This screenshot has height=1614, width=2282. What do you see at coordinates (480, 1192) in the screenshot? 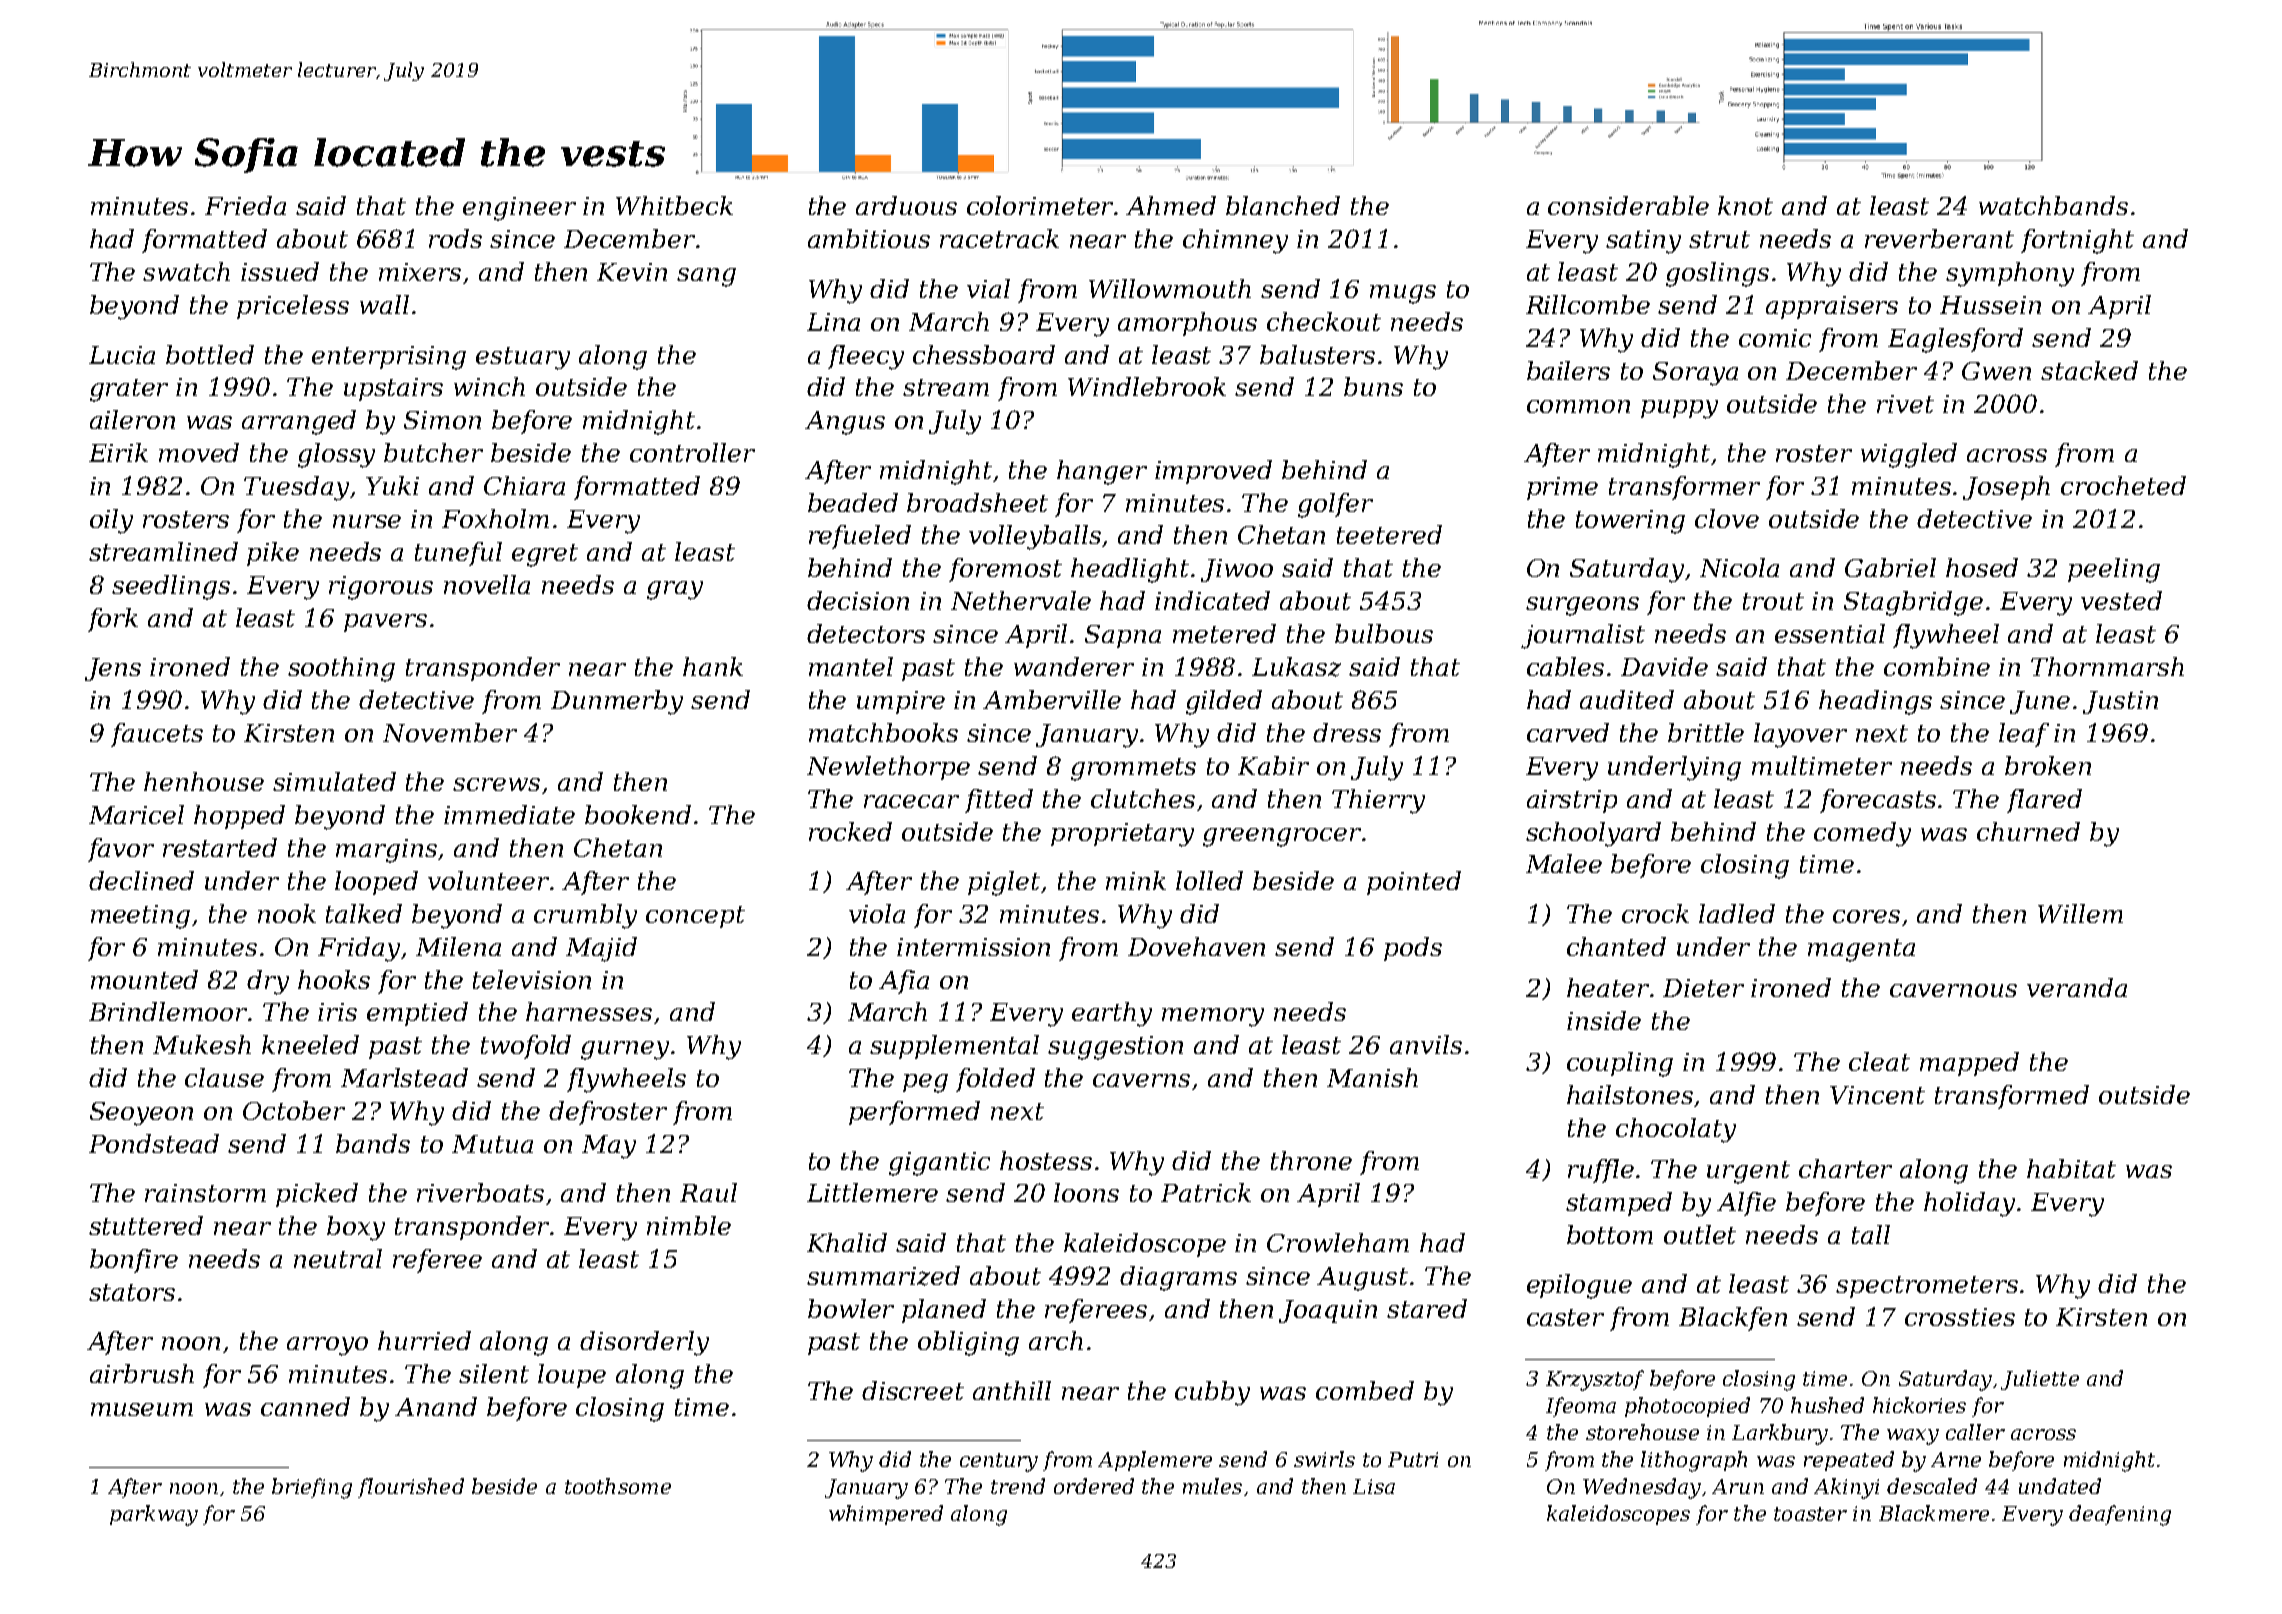
I see `riverboats` at bounding box center [480, 1192].
